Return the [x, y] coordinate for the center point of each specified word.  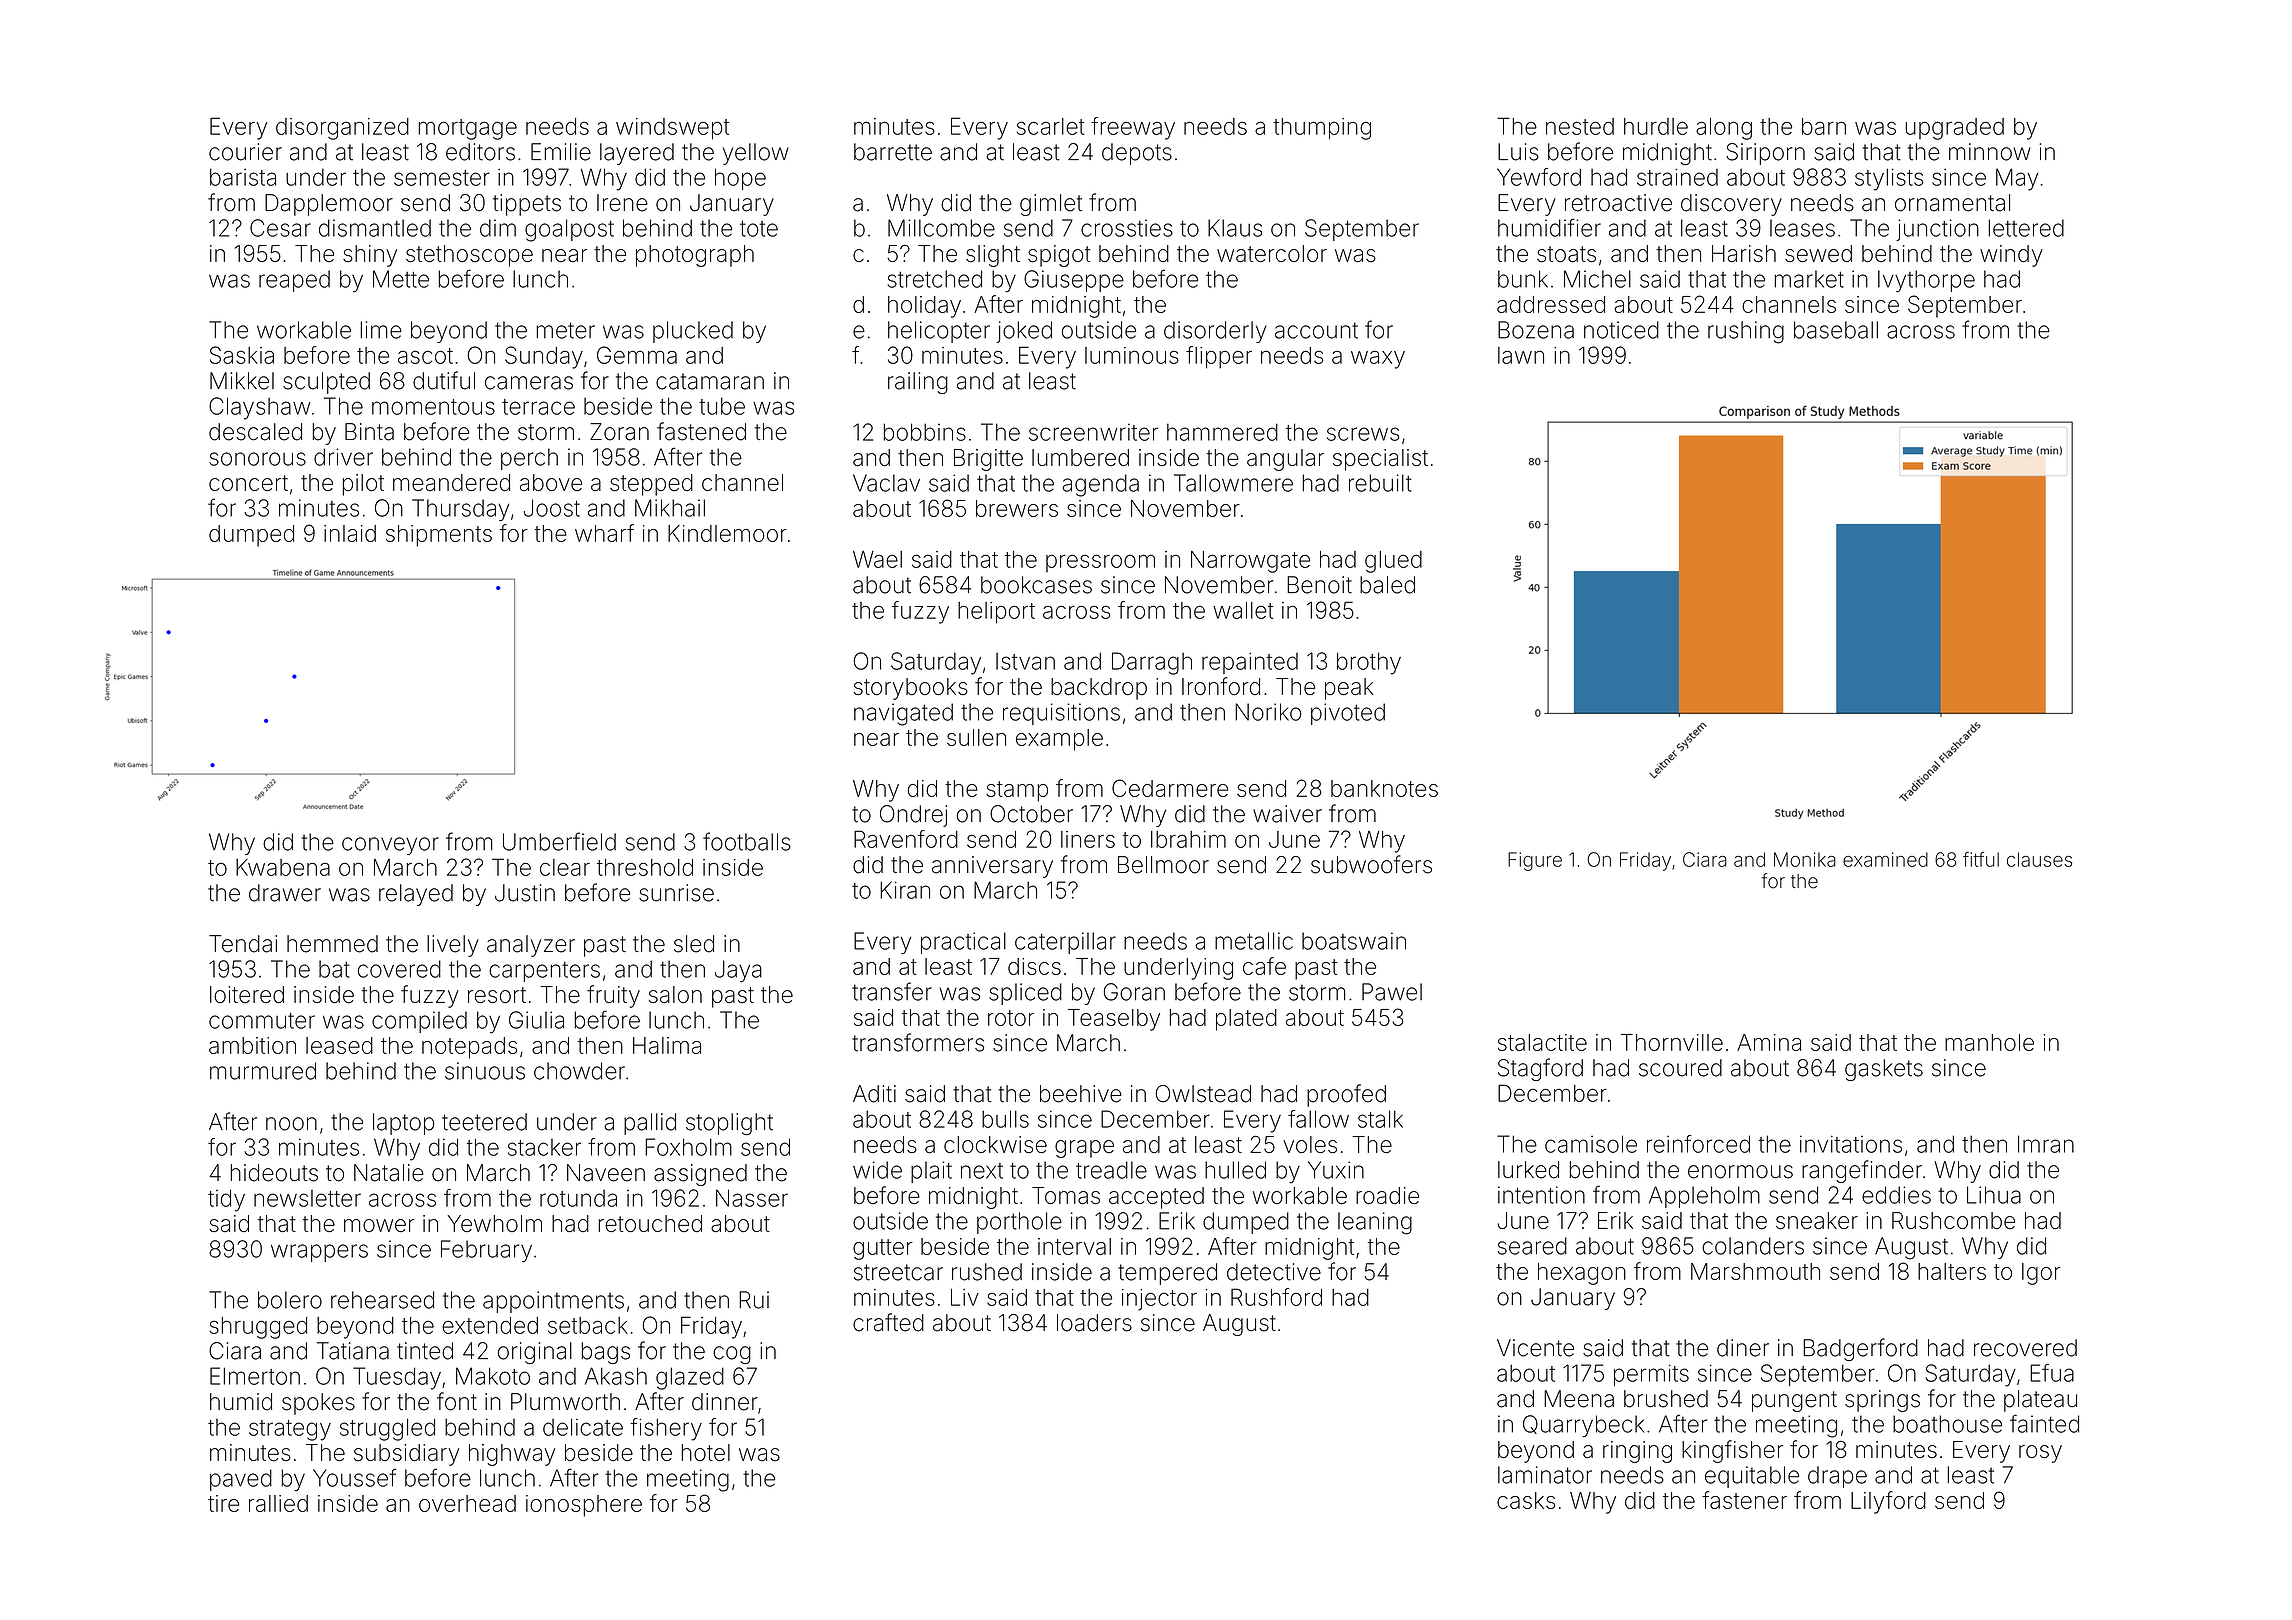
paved [241, 1480]
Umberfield [559, 841]
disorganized [342, 129]
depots [1137, 154]
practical [963, 943]
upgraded [1955, 129]
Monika [1805, 859]
